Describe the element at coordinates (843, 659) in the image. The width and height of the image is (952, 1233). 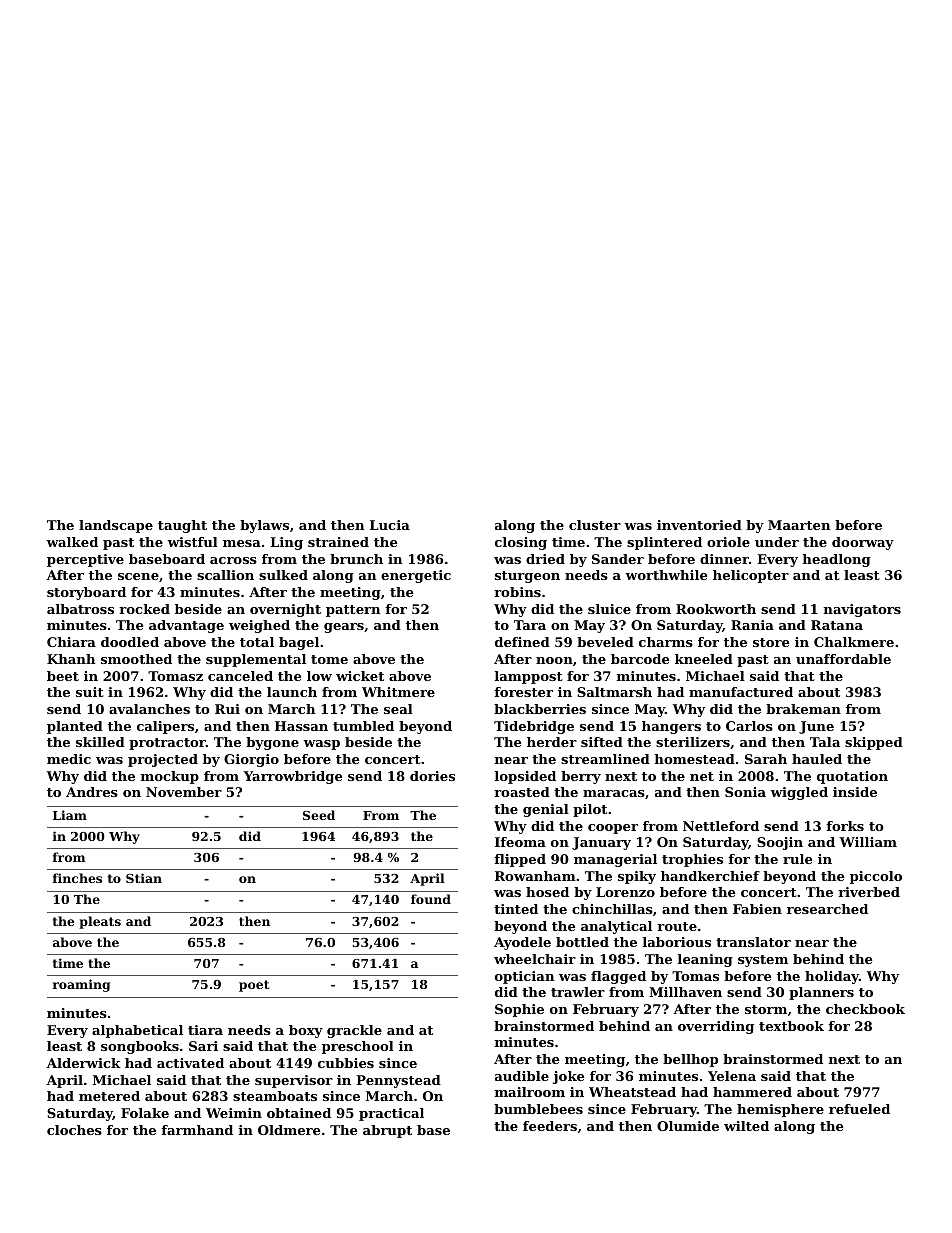
I see `unaffordable` at that location.
